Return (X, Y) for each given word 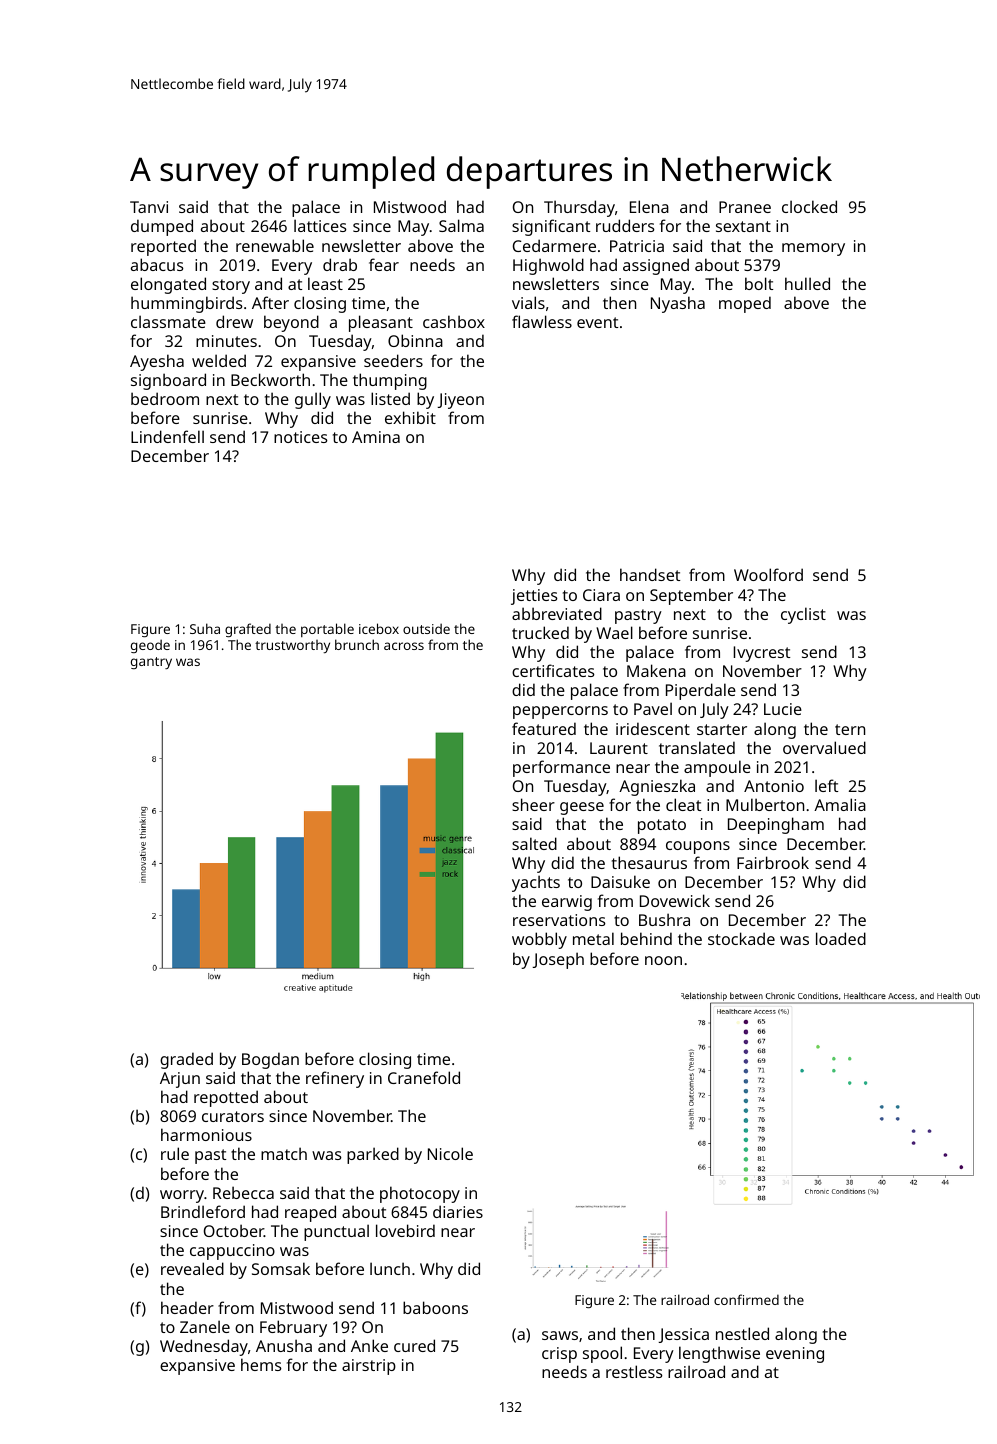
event (597, 322)
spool (602, 1354)
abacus (157, 264)
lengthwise (719, 1354)
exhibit (410, 417)
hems (261, 1364)
